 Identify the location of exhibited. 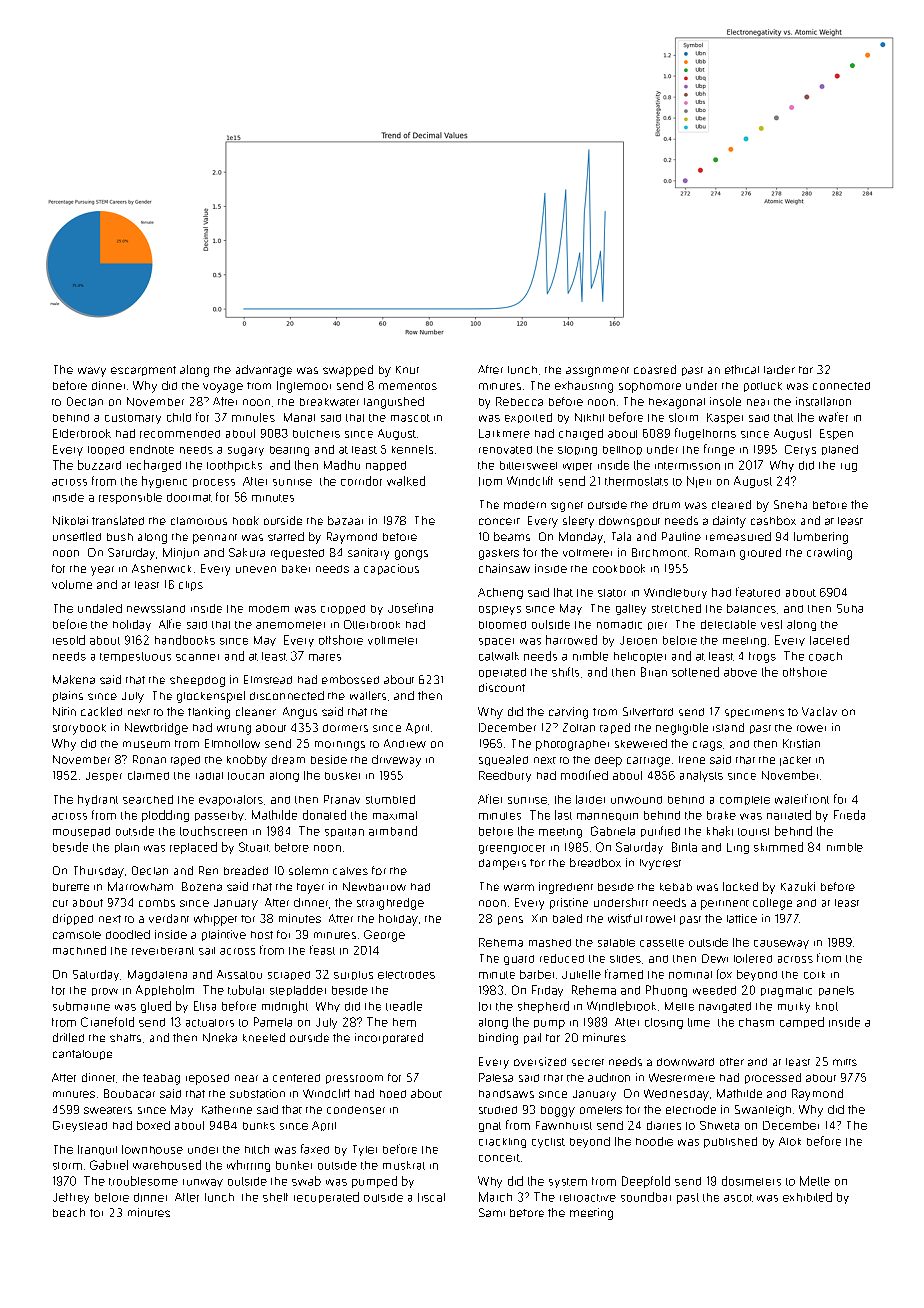
(807, 1197).
